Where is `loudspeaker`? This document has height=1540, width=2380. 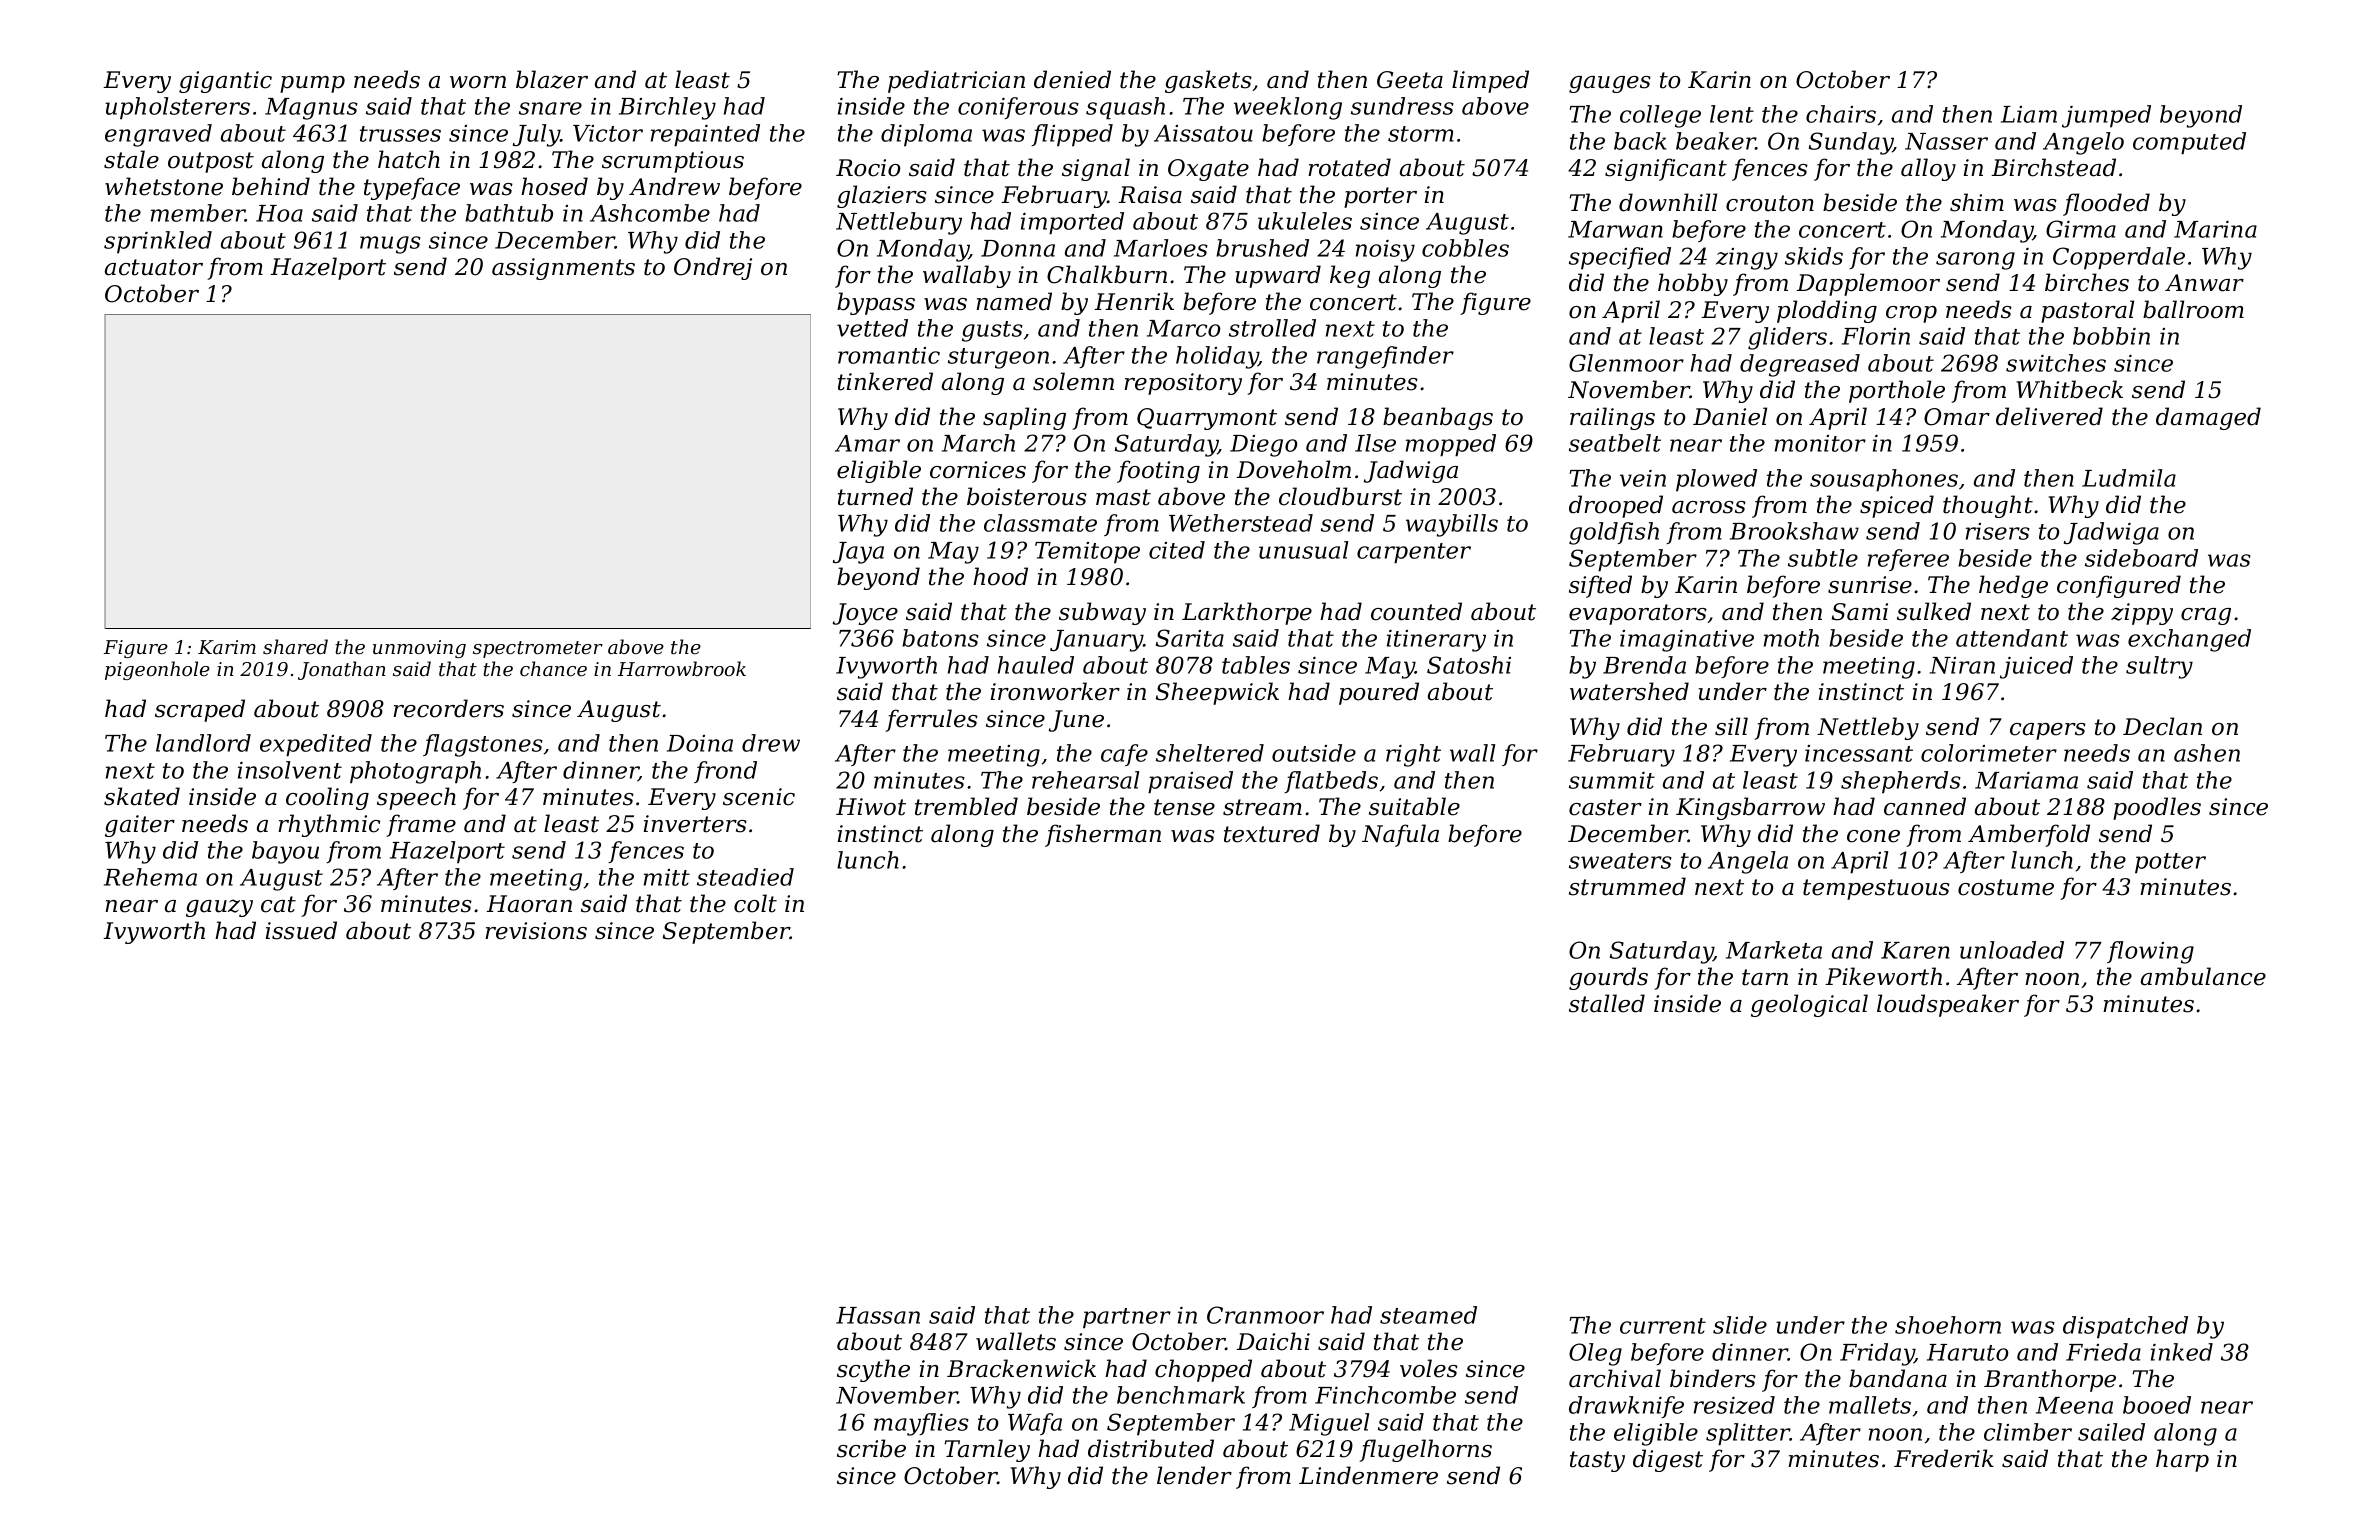 loudspeaker is located at coordinates (1948, 1005).
